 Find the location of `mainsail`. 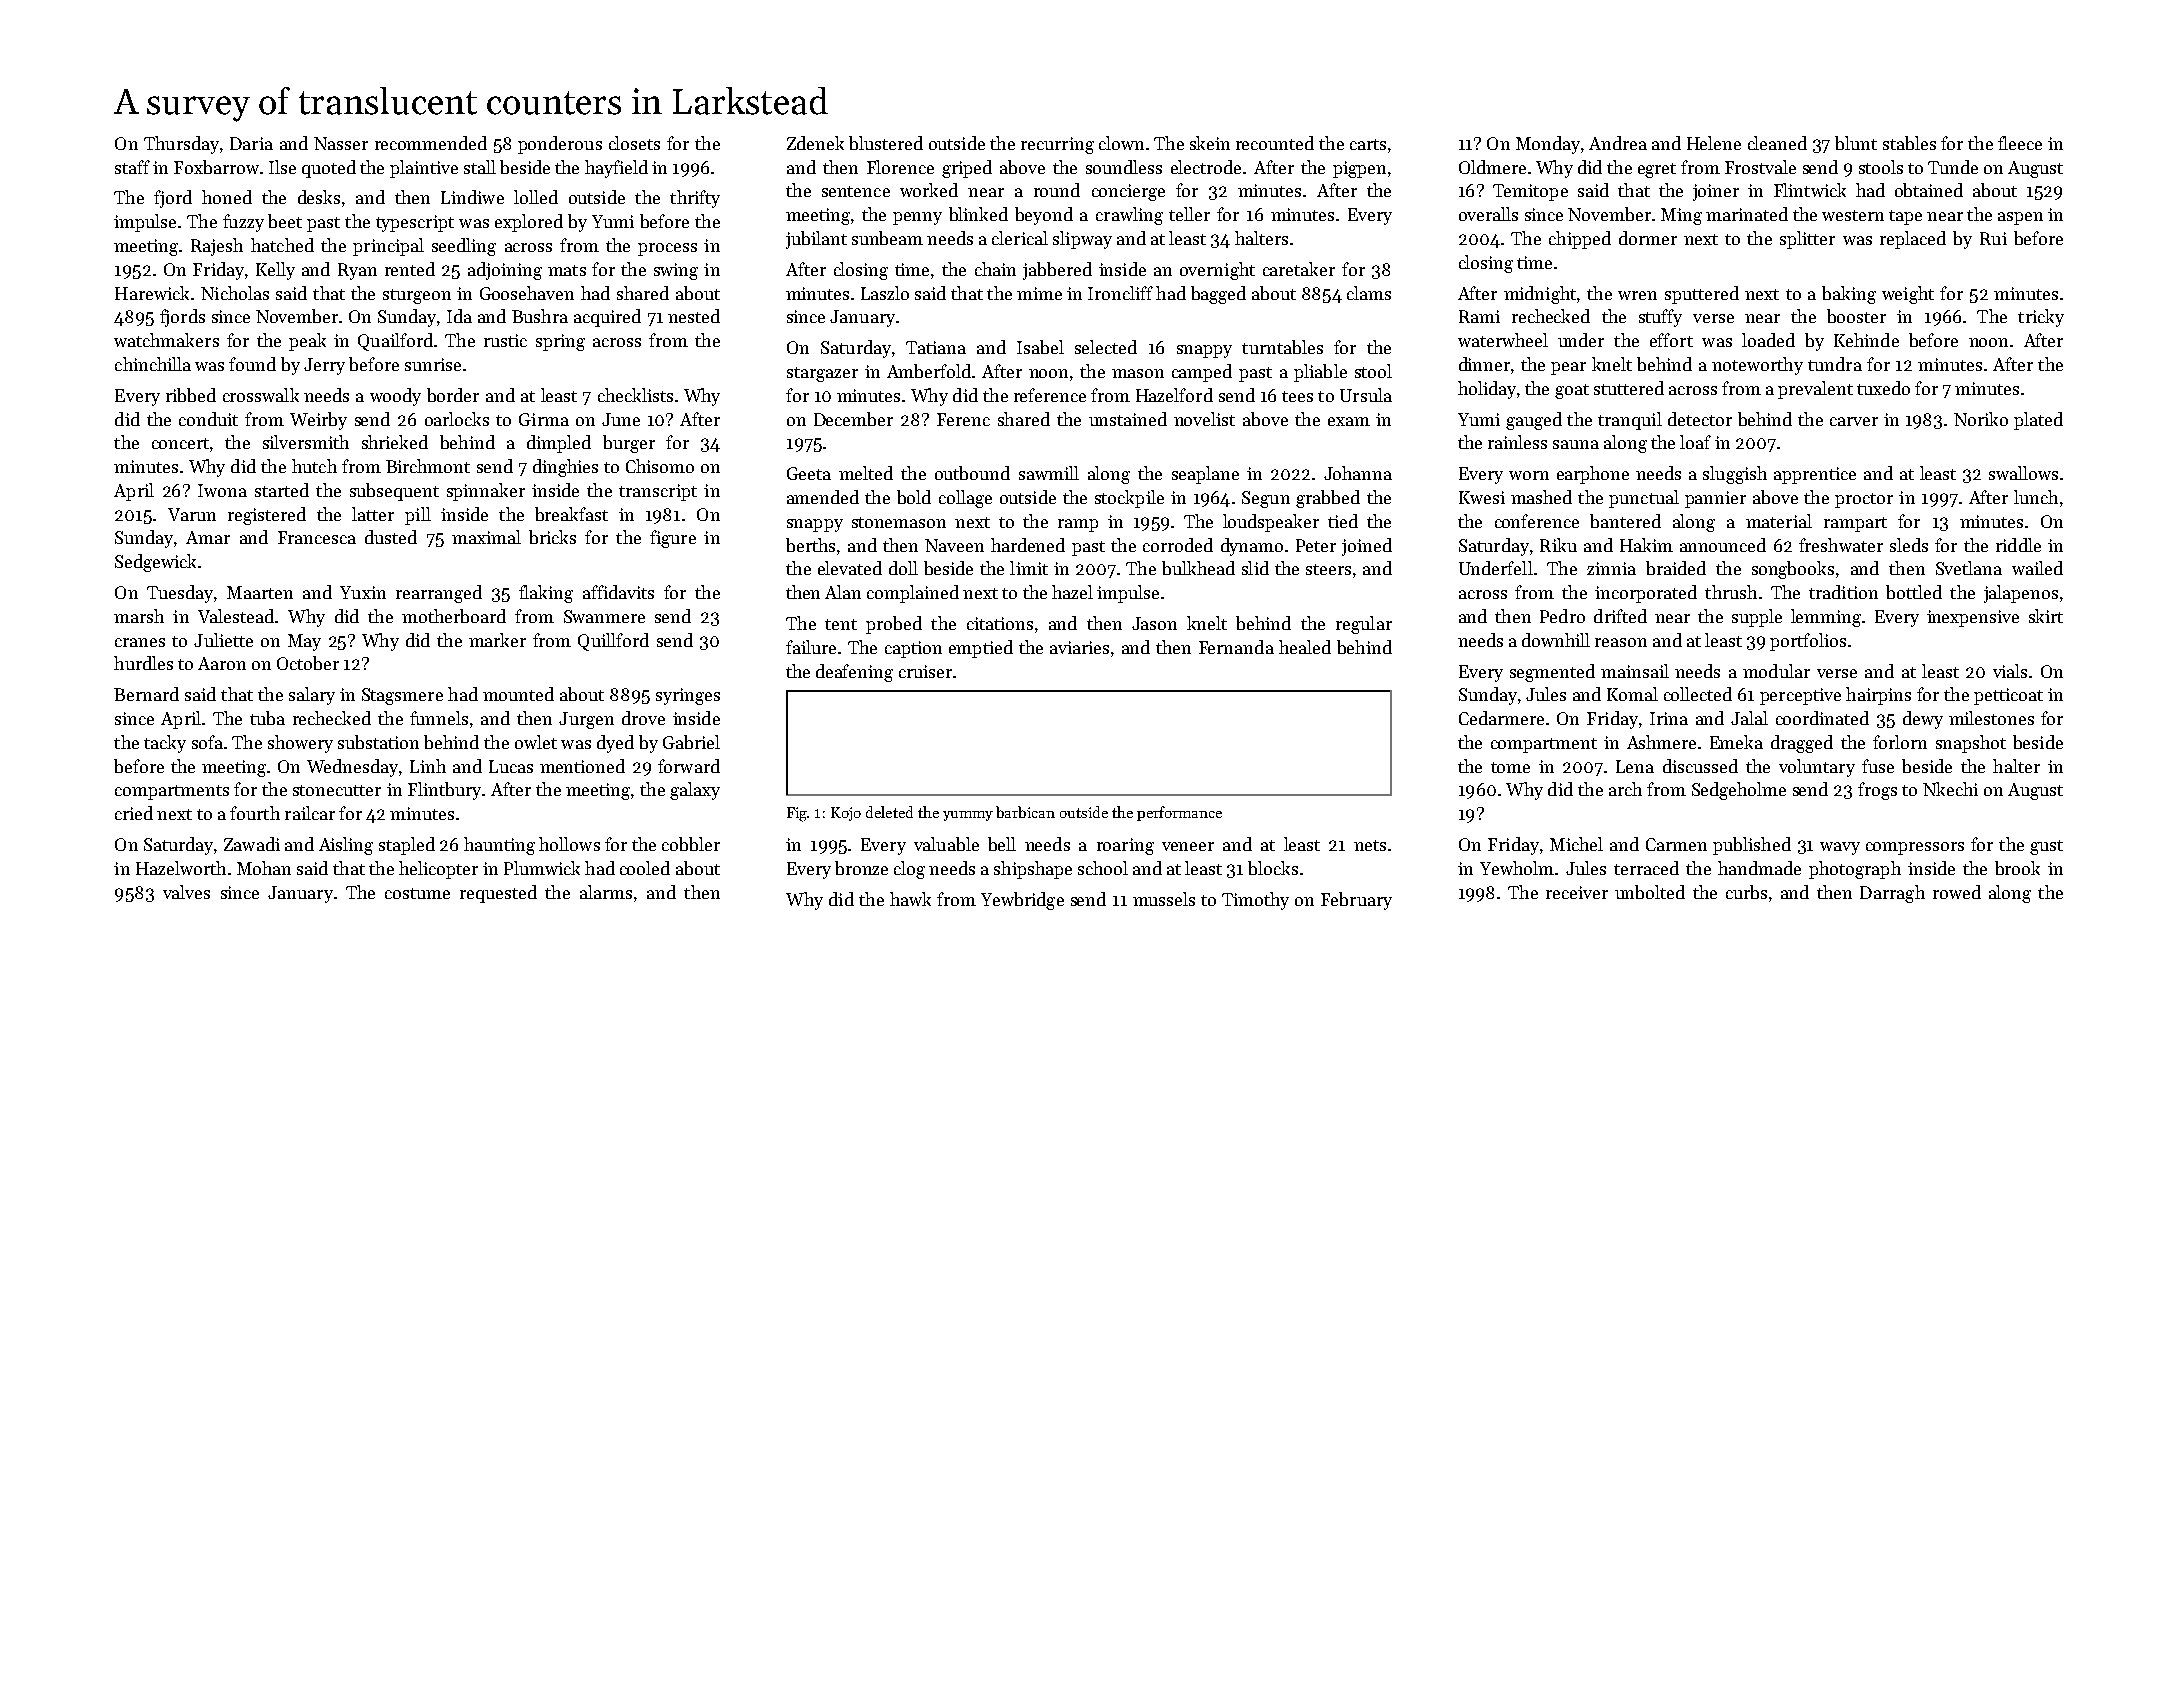

mainsail is located at coordinates (1635, 671).
